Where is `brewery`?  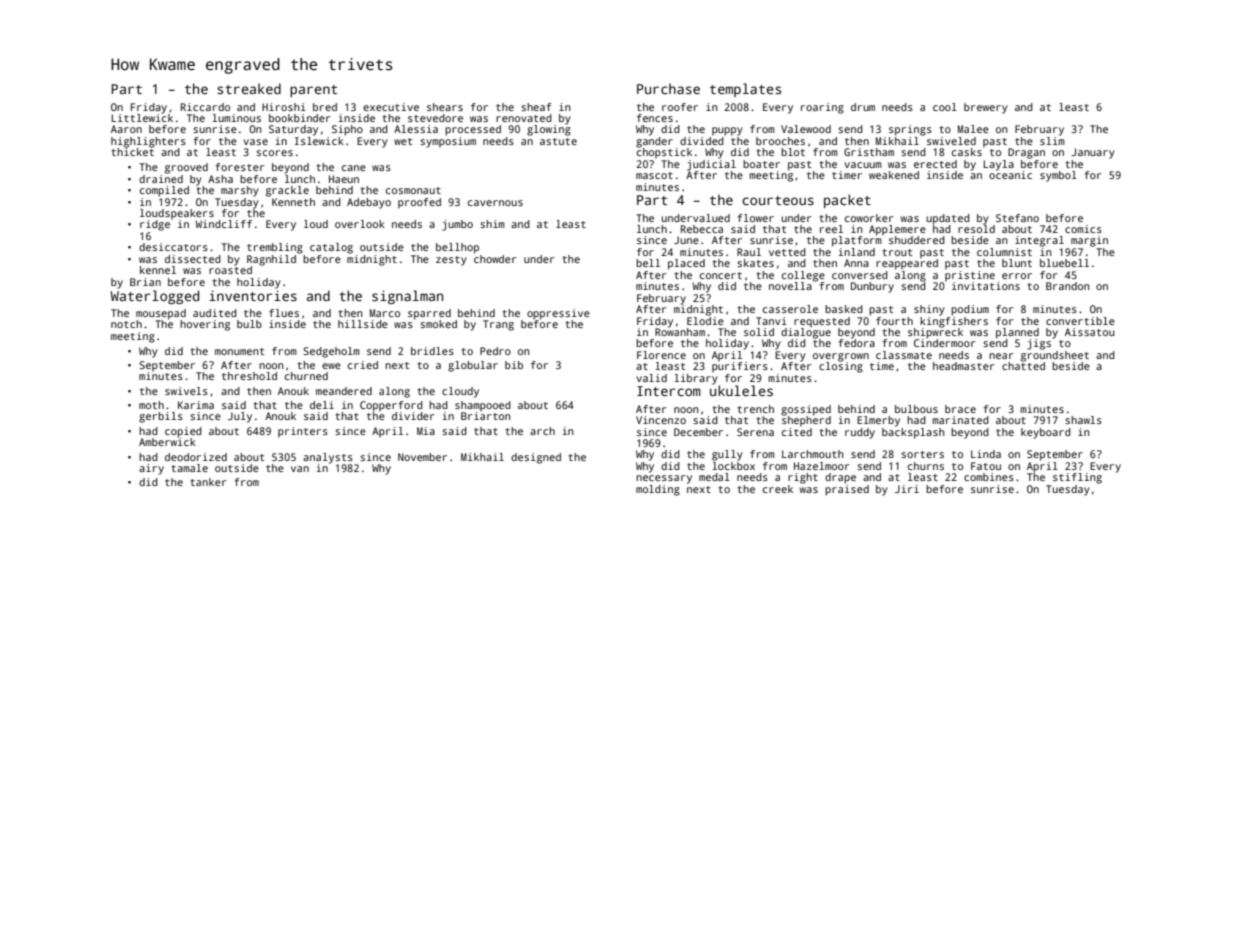 brewery is located at coordinates (986, 108).
